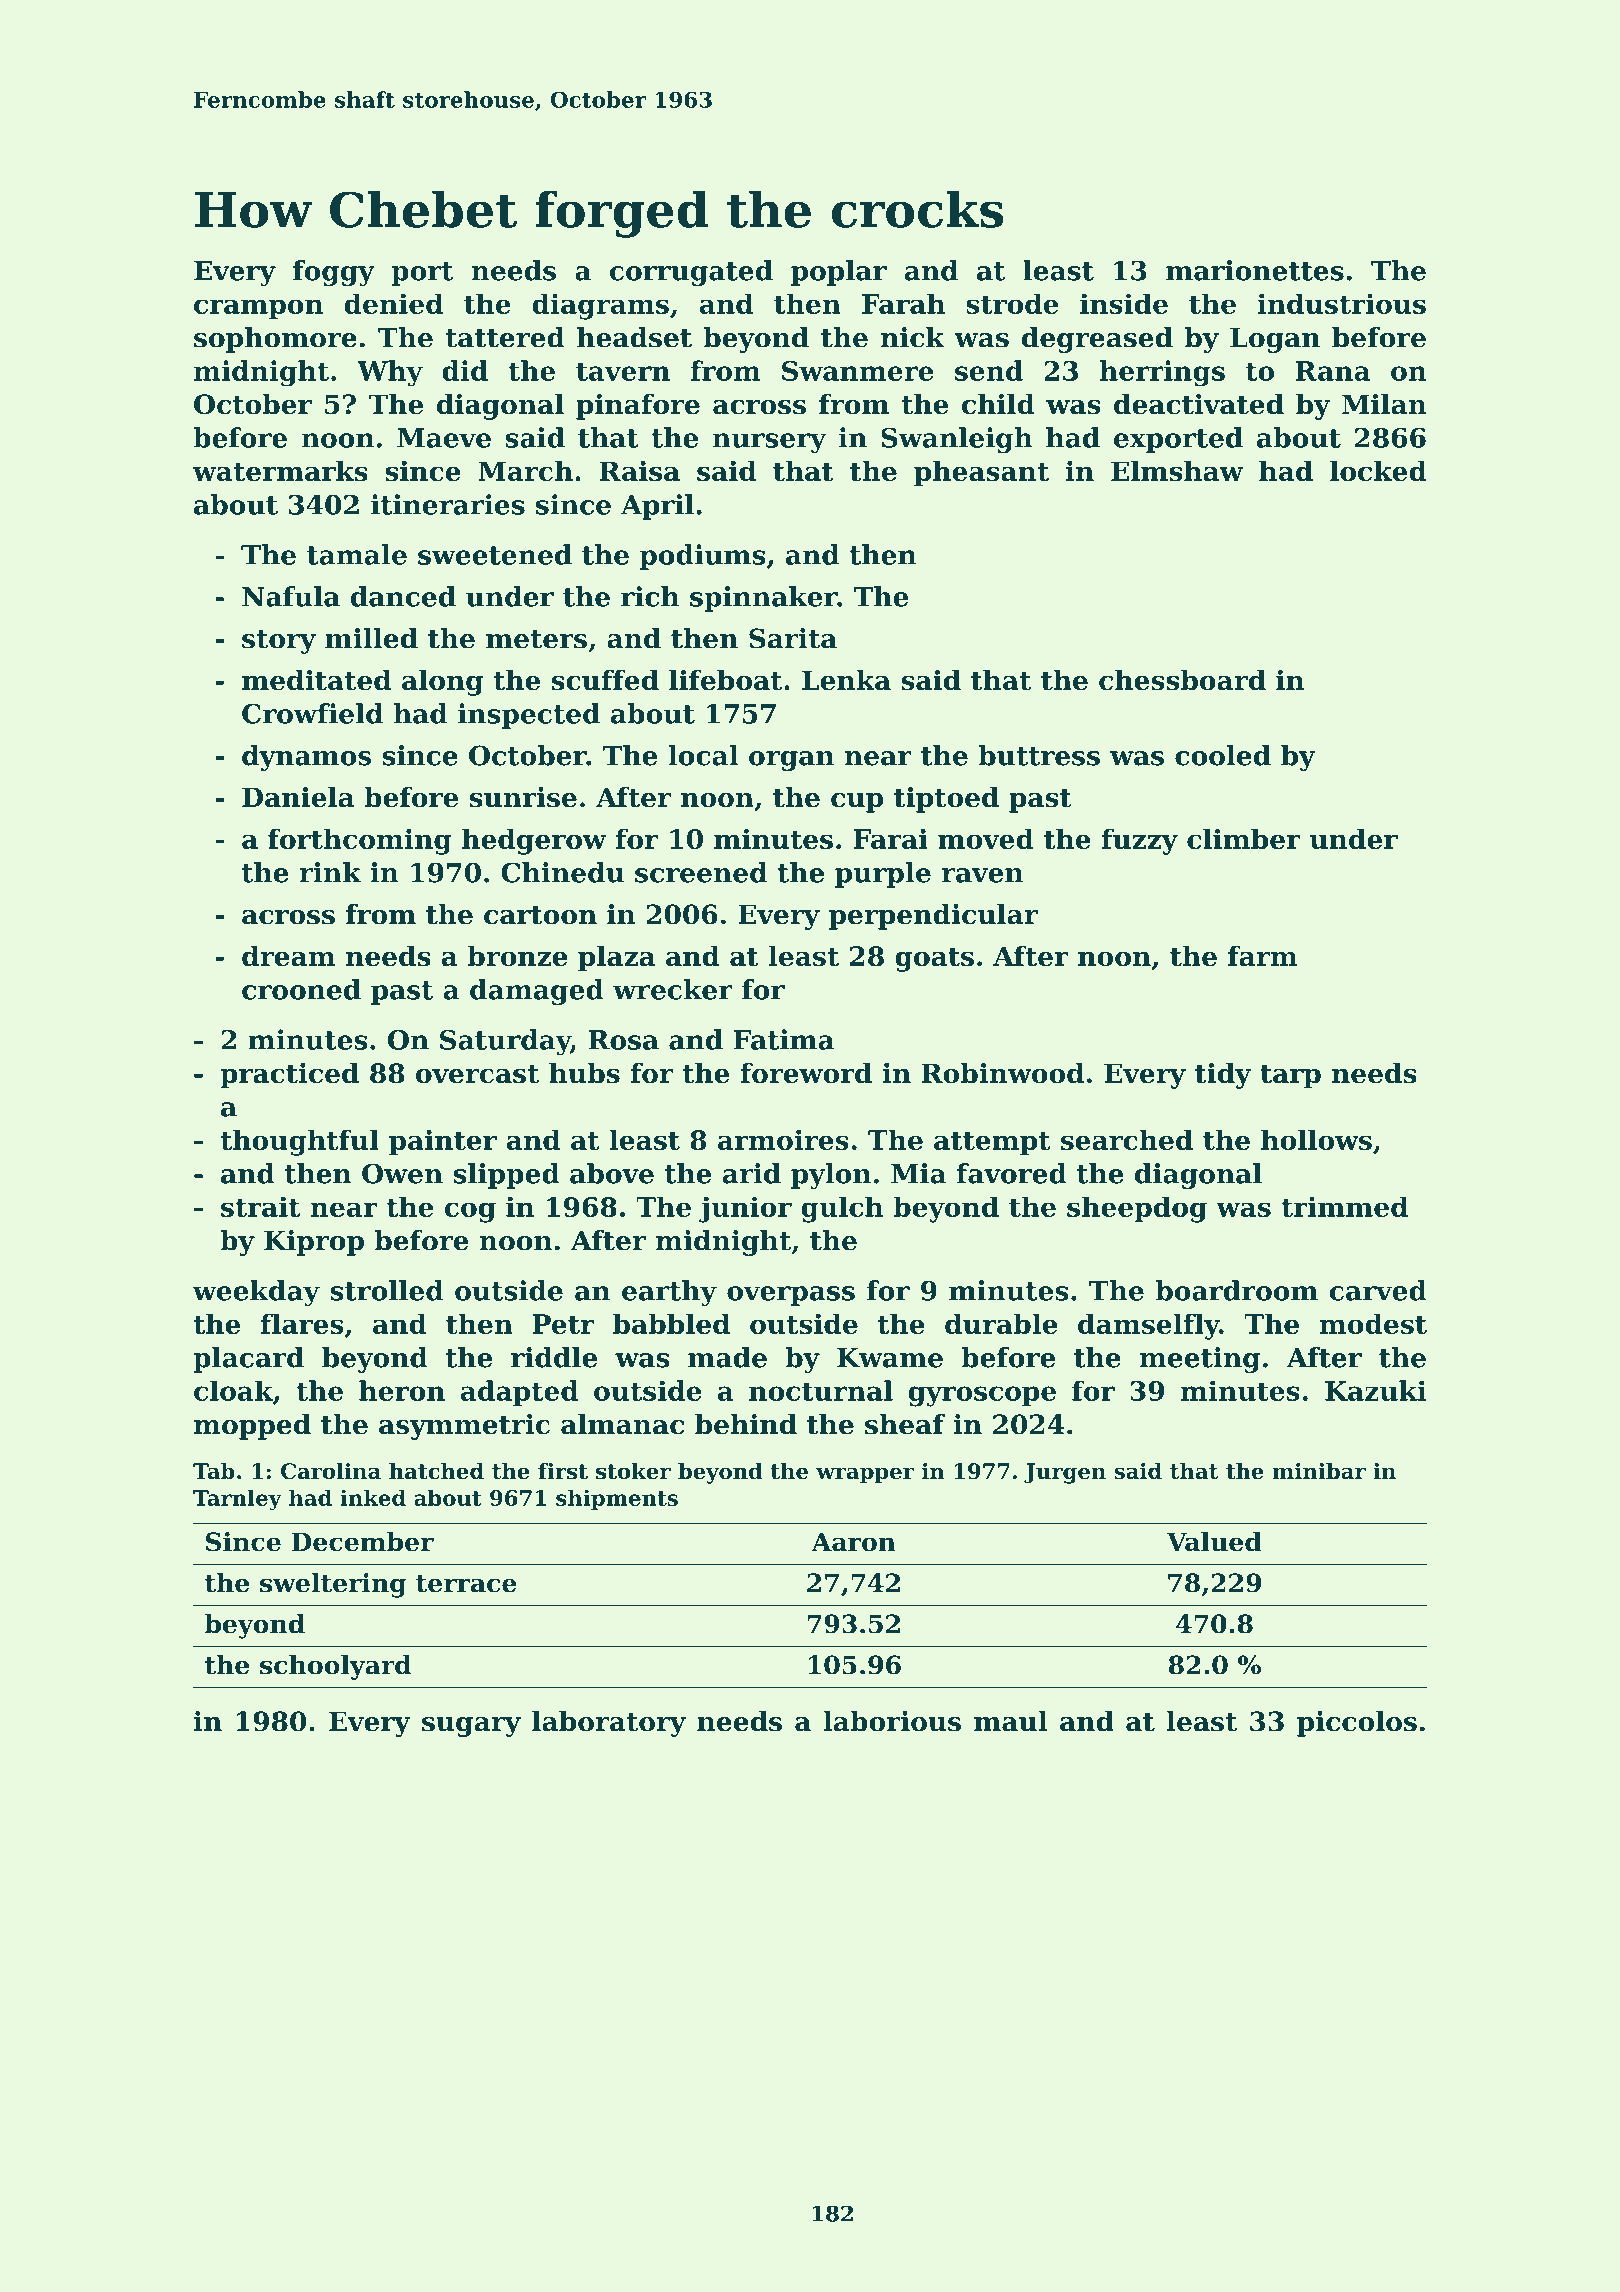  Describe the element at coordinates (1255, 270) in the screenshot. I see `marionettes` at that location.
